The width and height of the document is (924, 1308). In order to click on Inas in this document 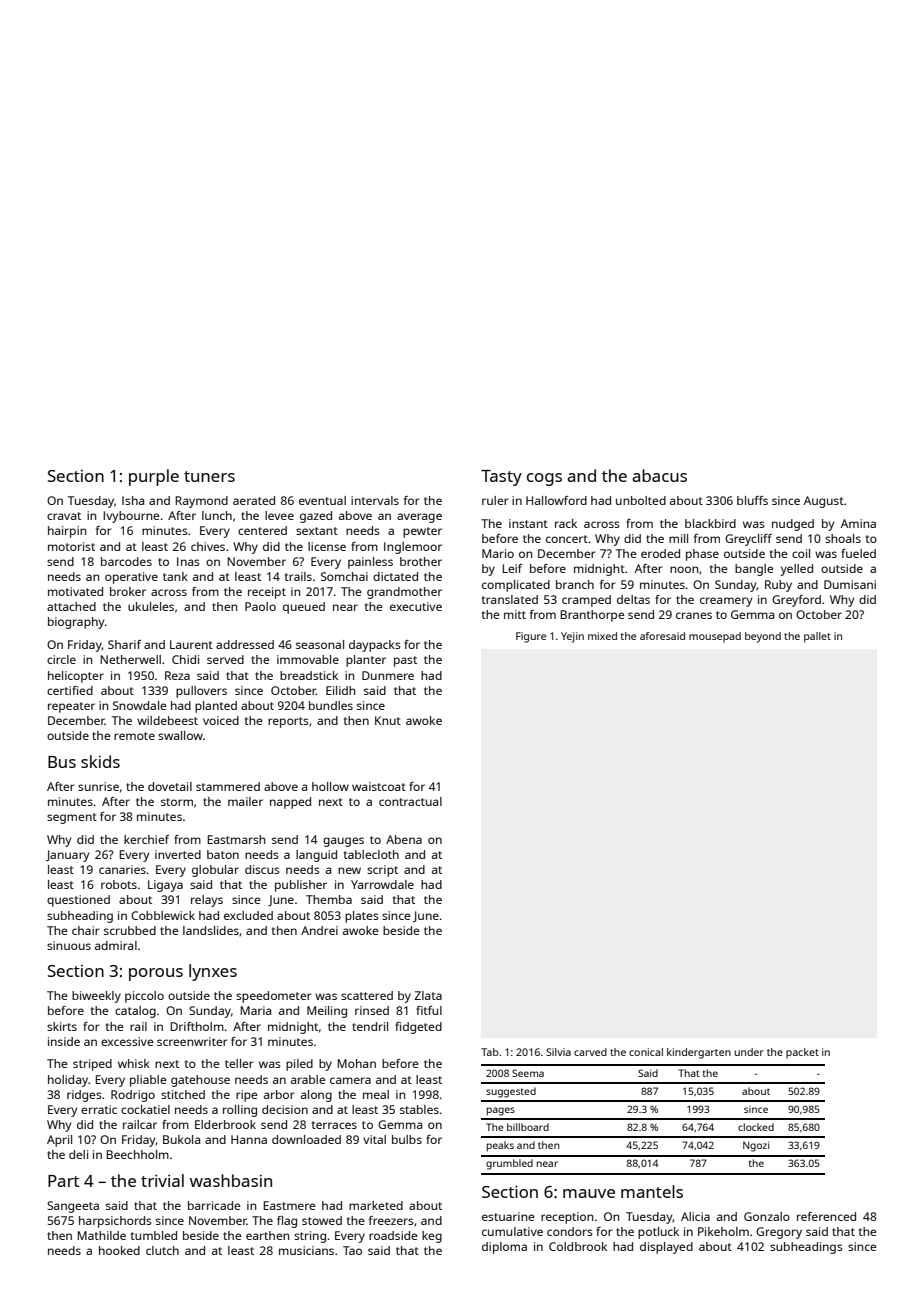, I will do `click(188, 561)`.
